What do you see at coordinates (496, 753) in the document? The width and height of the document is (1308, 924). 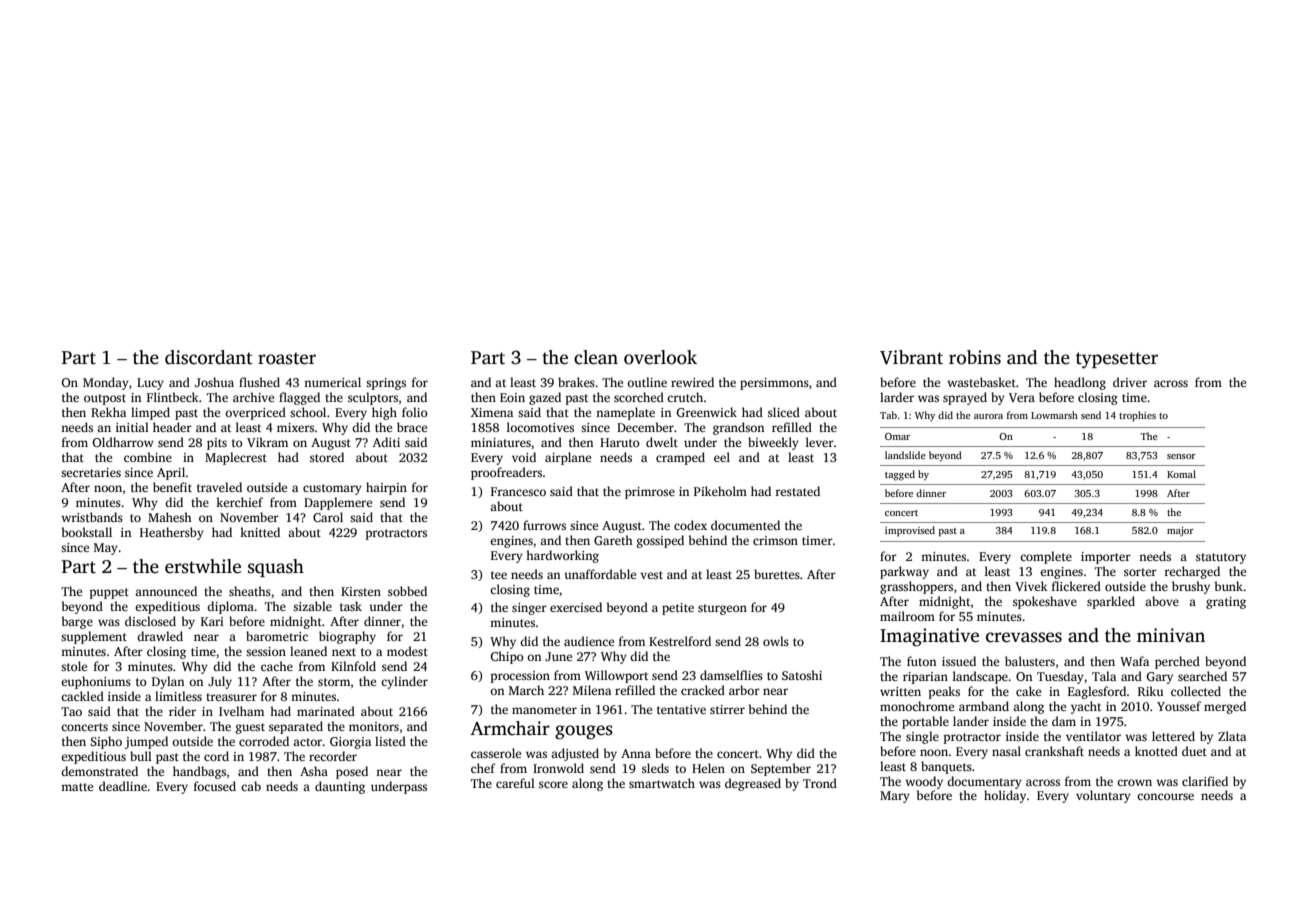 I see `casserole` at bounding box center [496, 753].
